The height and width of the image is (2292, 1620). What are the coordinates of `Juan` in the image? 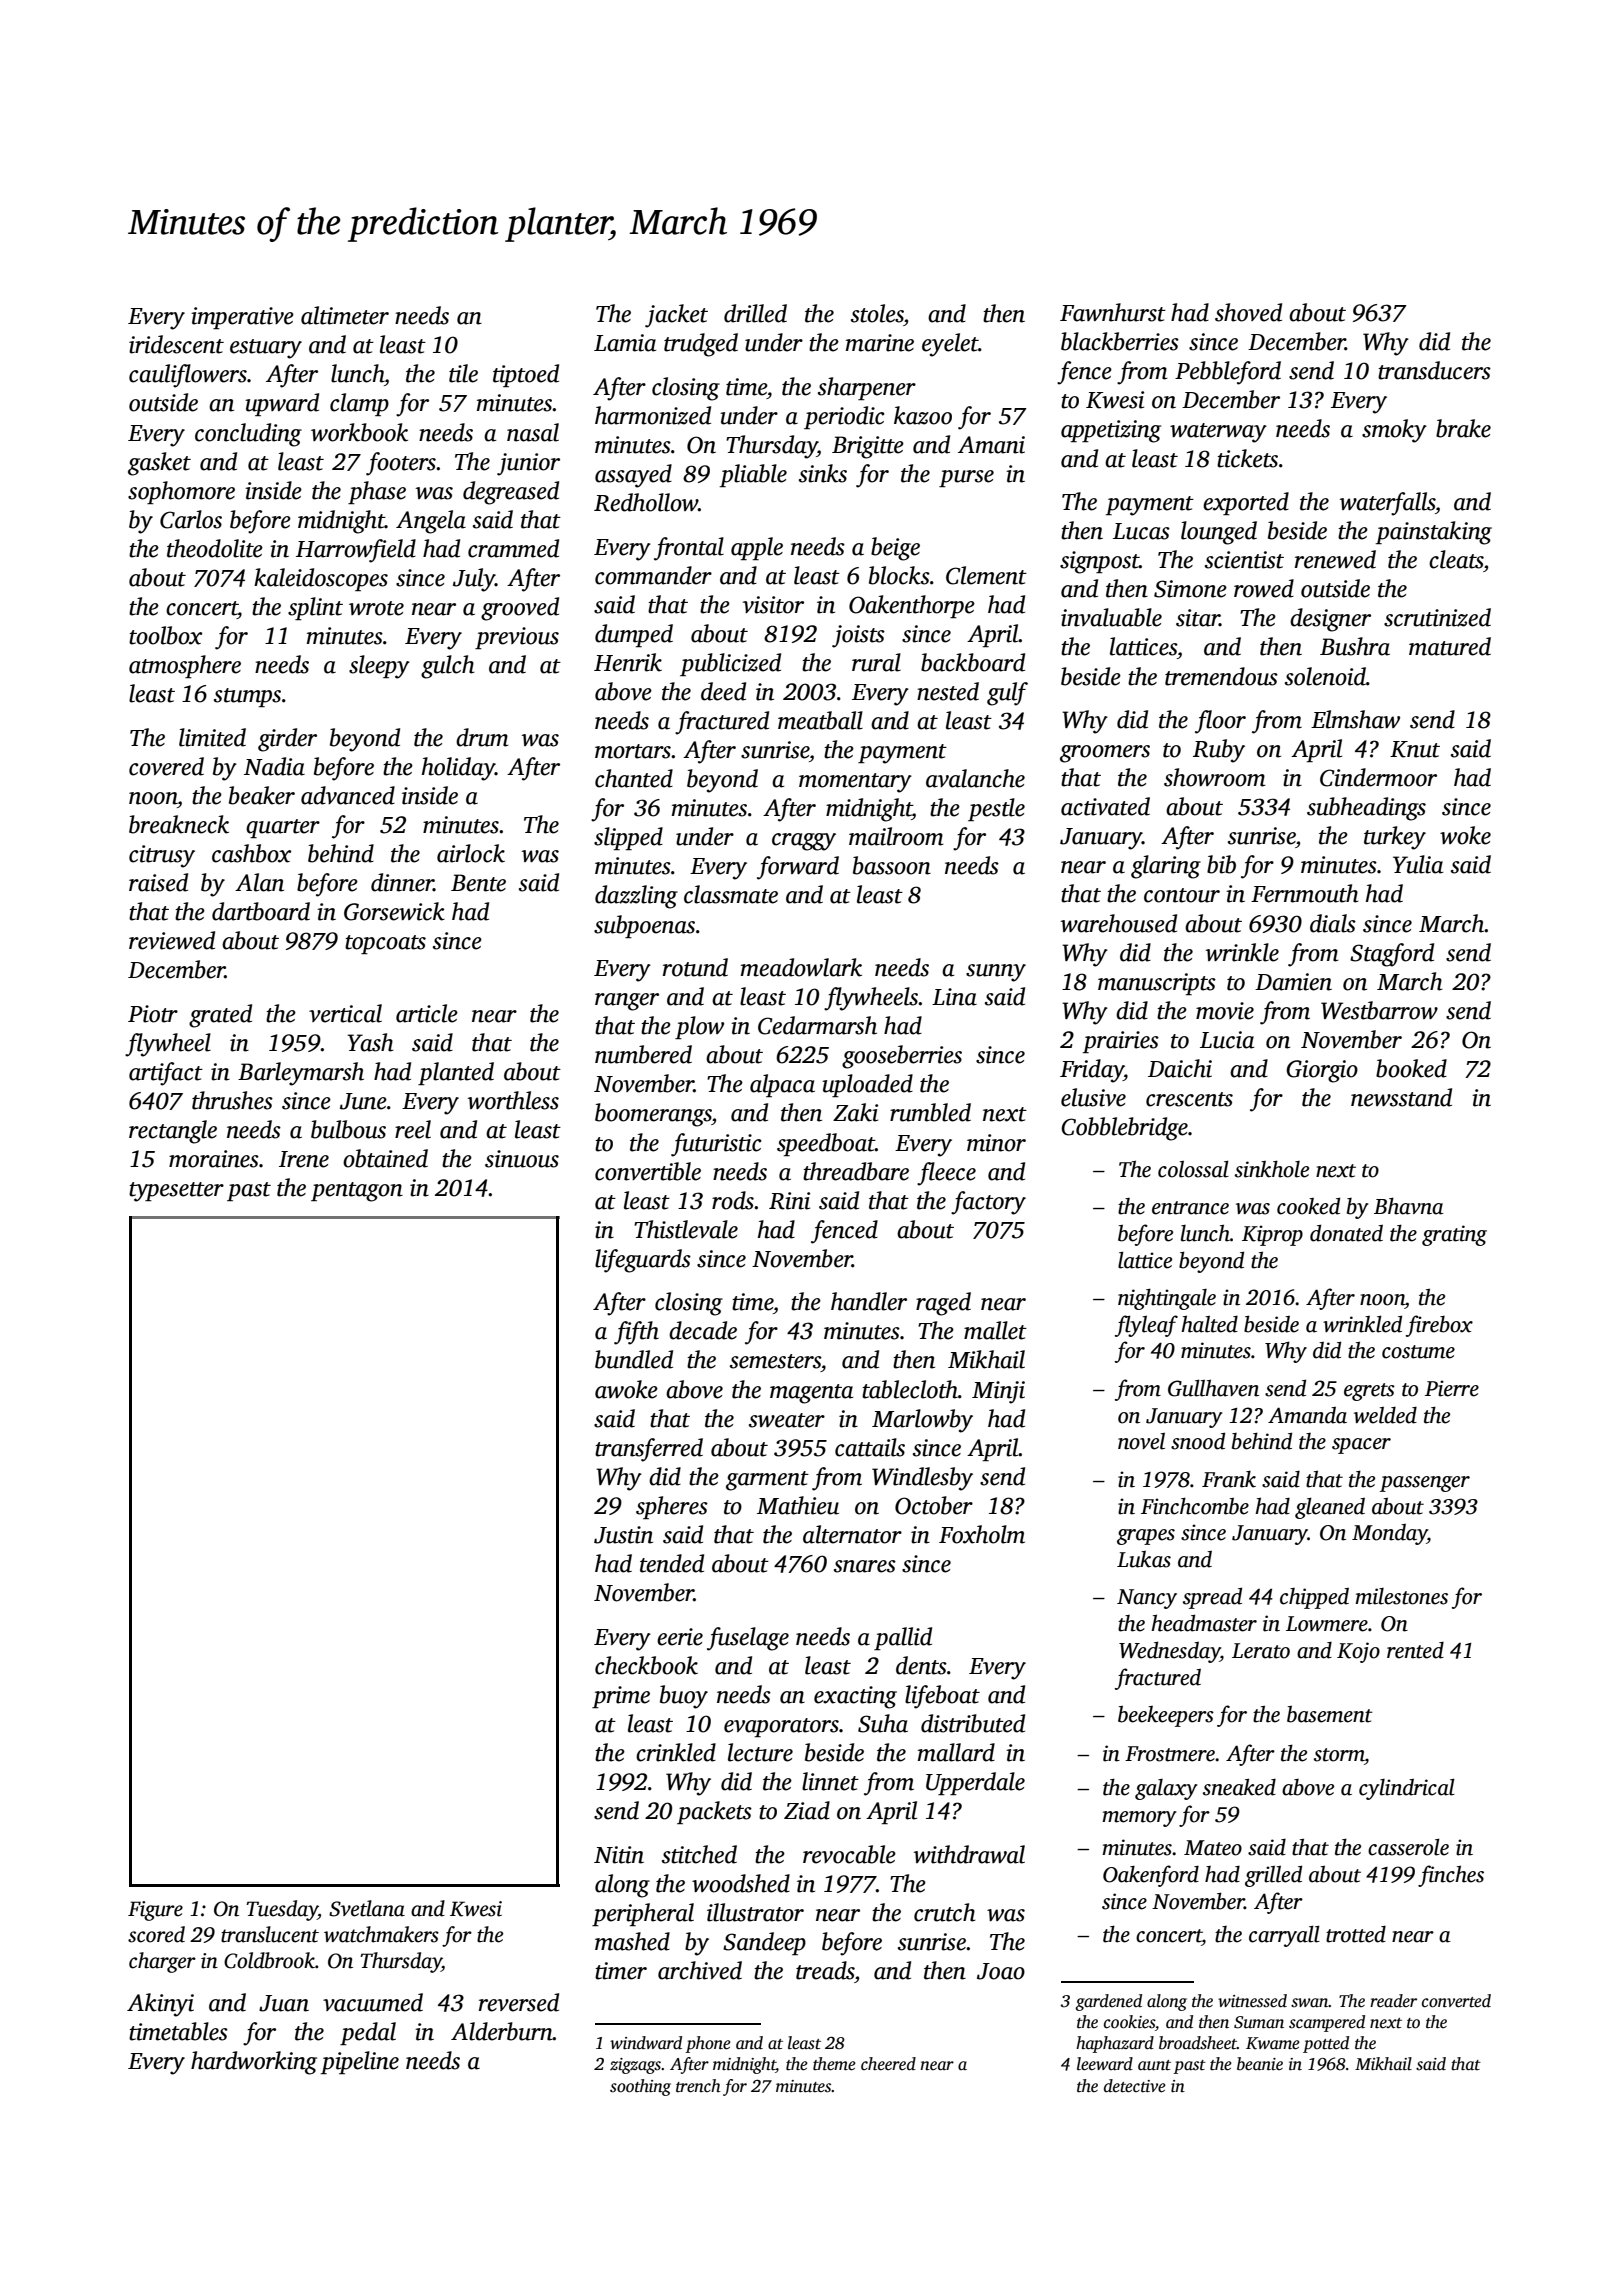 It's located at (284, 2003).
